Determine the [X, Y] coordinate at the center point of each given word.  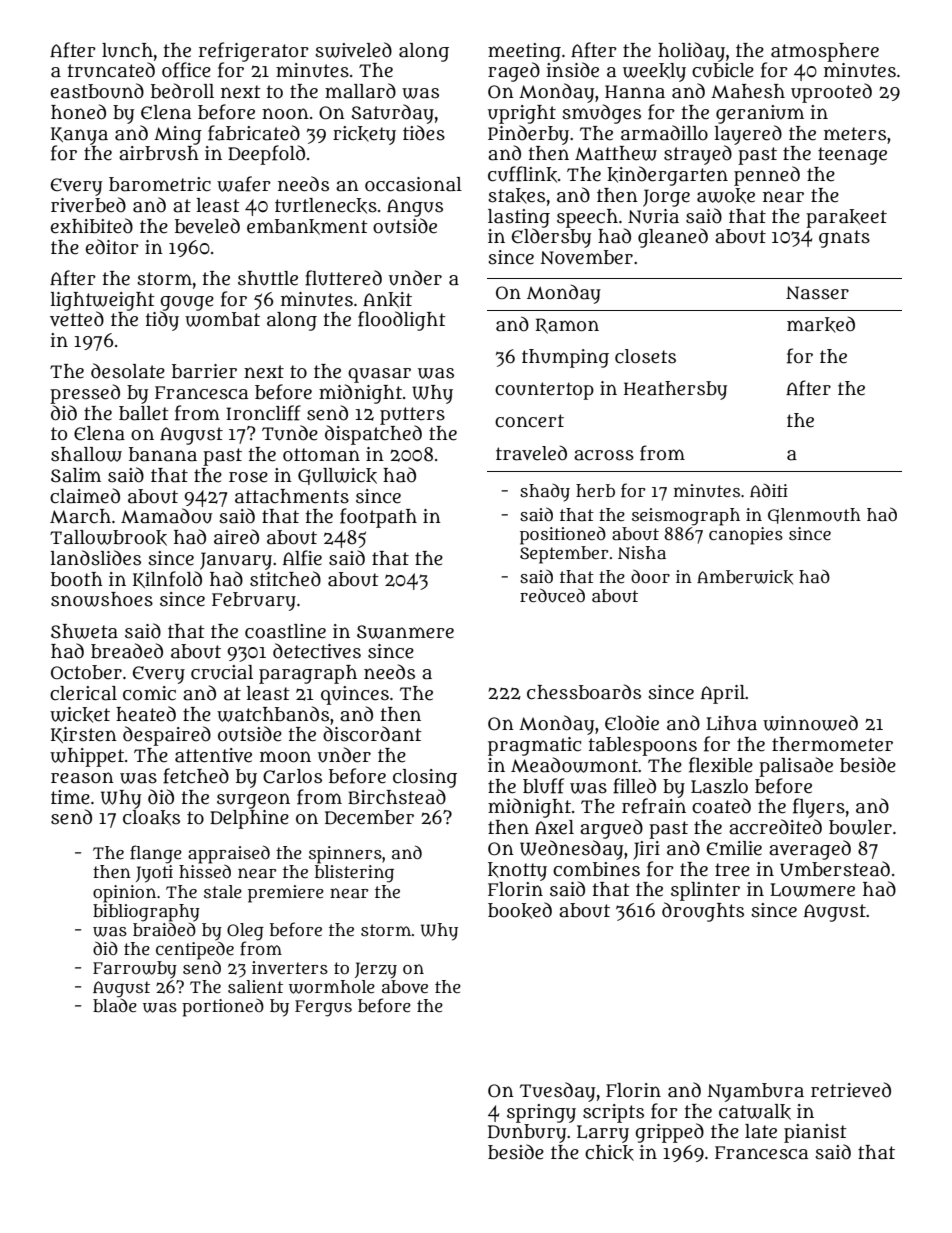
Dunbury [527, 1133]
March [80, 516]
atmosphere [825, 52]
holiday [691, 52]
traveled [531, 453]
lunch [127, 50]
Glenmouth [814, 516]
